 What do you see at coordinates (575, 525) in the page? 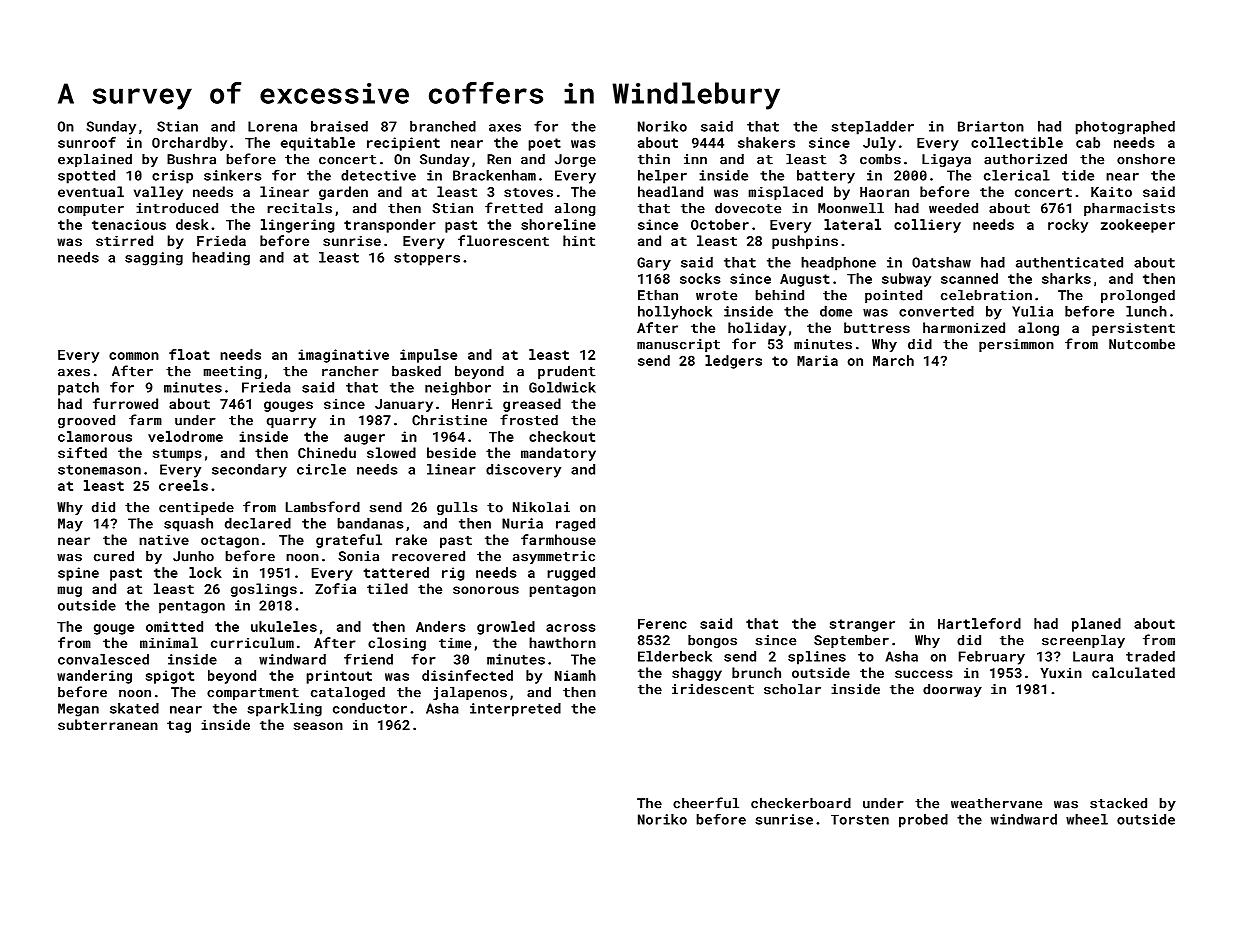
I see `raged` at bounding box center [575, 525].
